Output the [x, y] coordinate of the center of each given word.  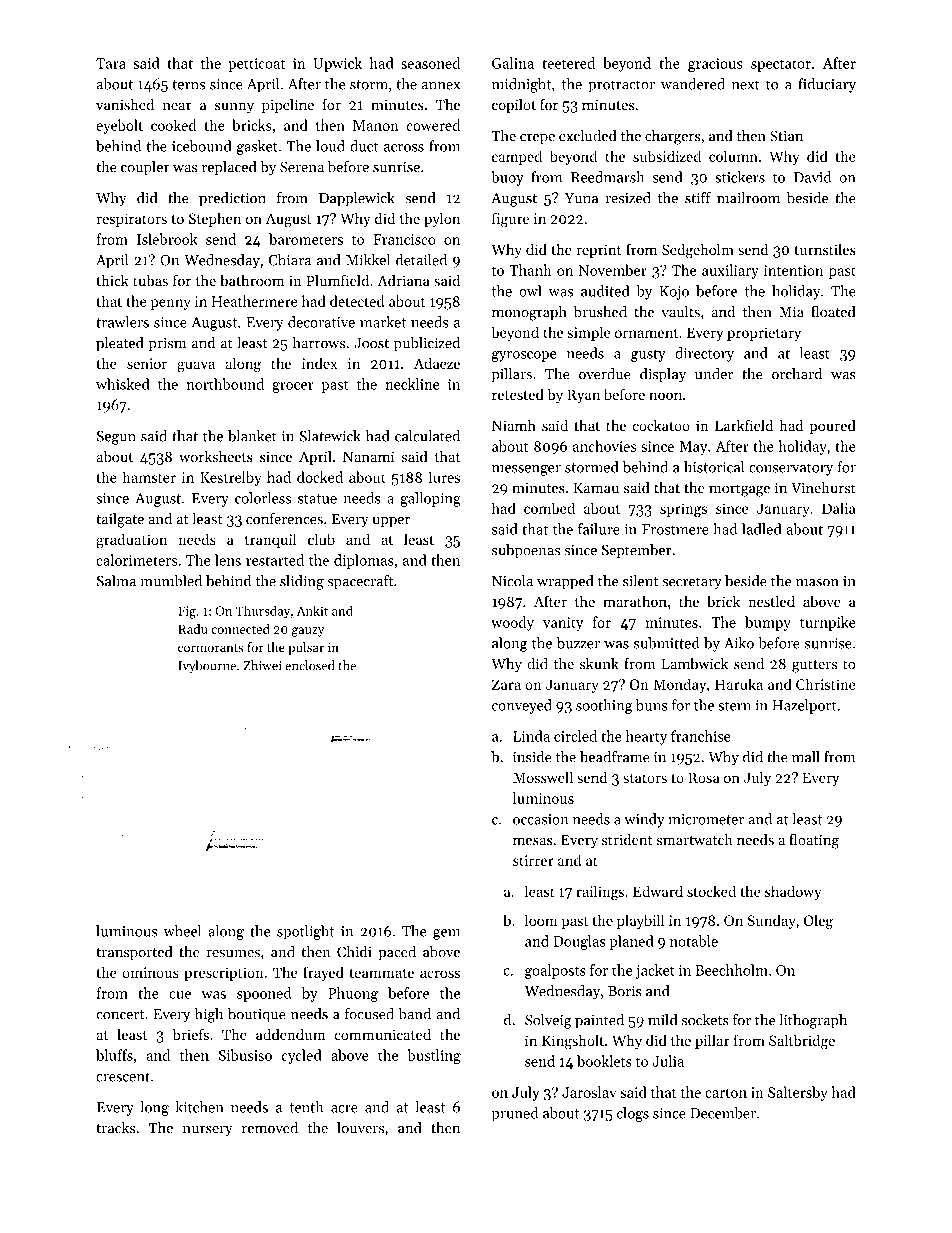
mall [806, 757]
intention [793, 270]
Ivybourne [207, 666]
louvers [360, 1128]
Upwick [337, 64]
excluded [588, 136]
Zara [506, 684]
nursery [208, 1131]
